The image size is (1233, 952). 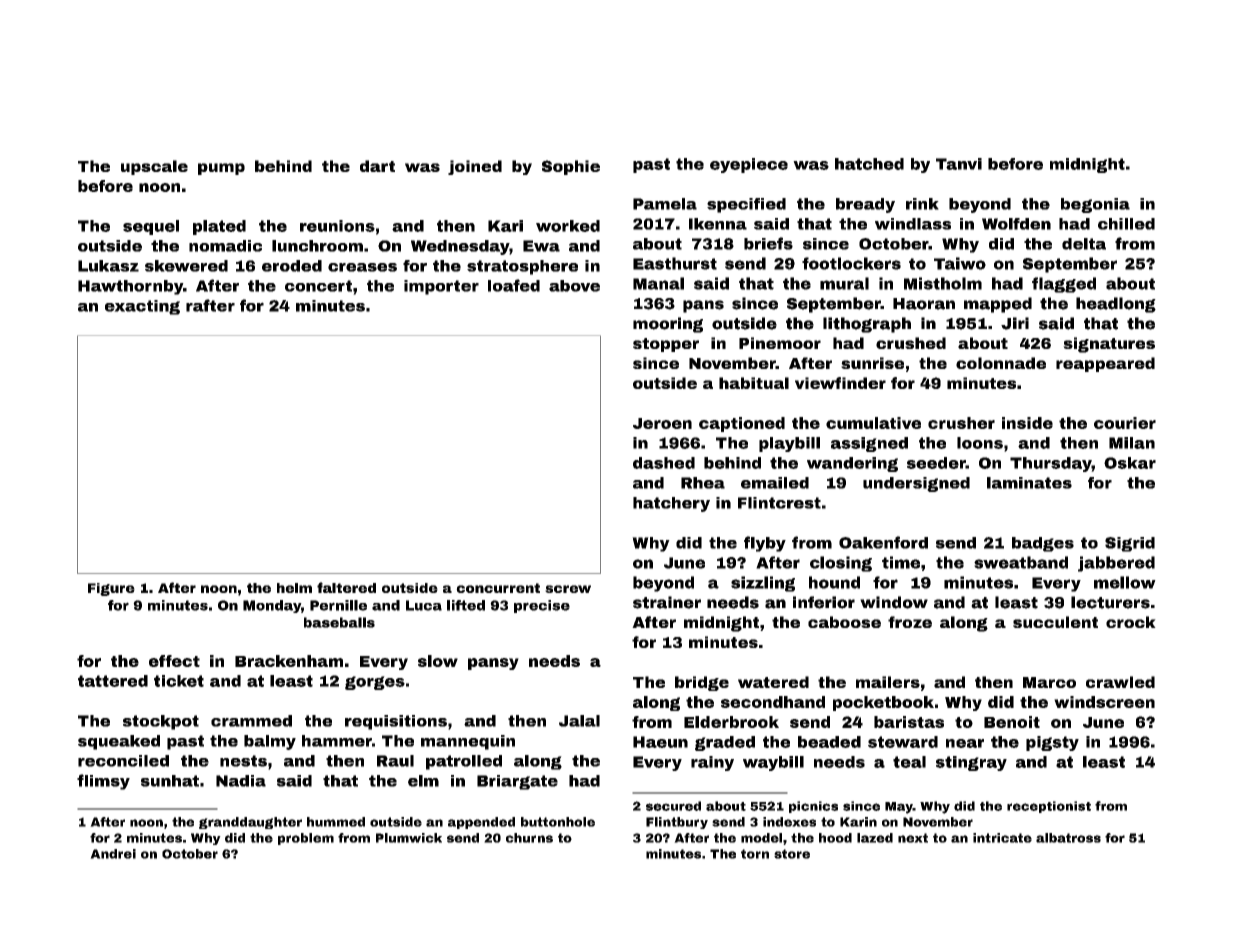 What do you see at coordinates (142, 307) in the image?
I see `exacting` at bounding box center [142, 307].
